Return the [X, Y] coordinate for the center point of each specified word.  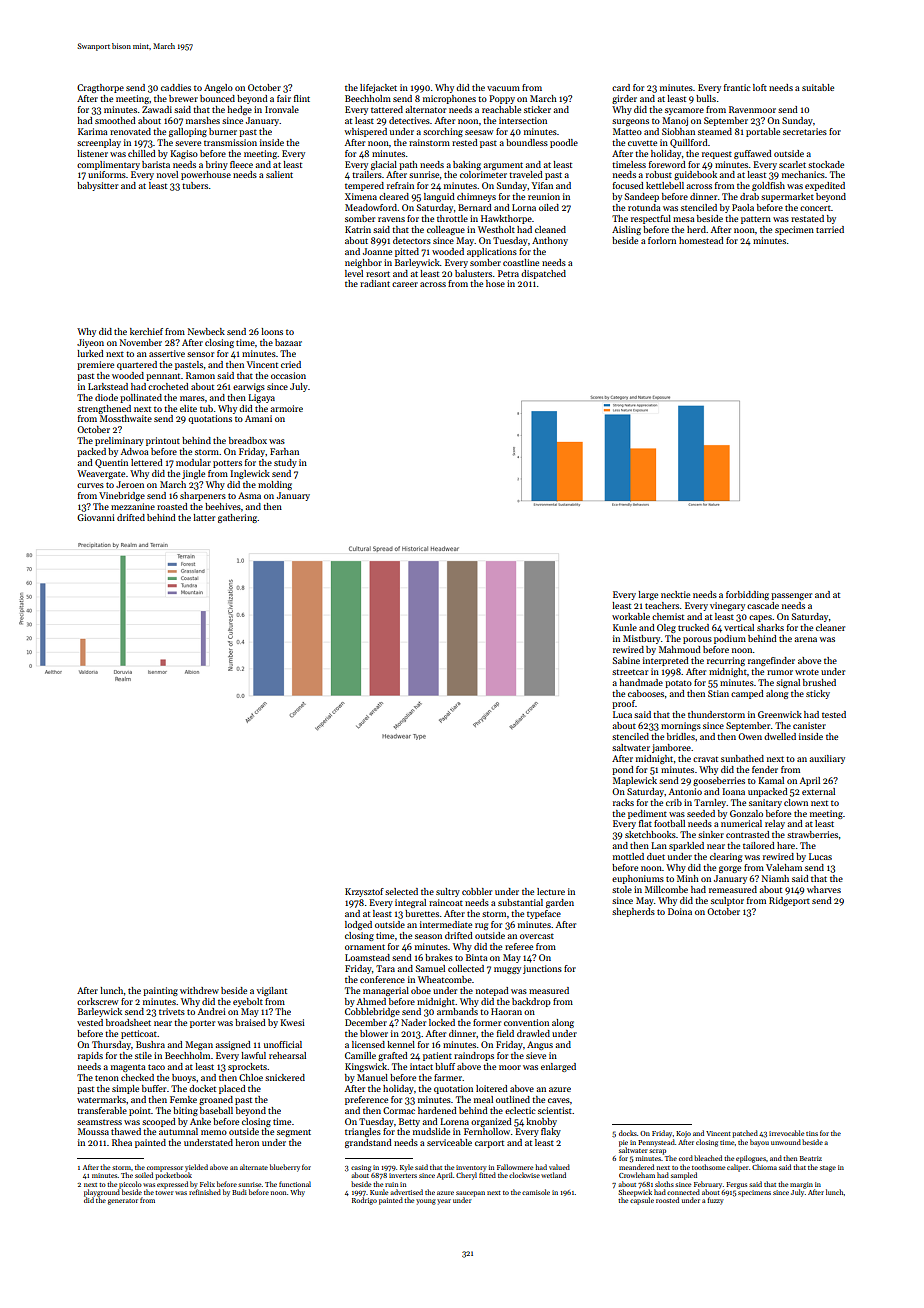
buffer [154, 1088]
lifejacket [378, 88]
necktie [675, 594]
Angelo [218, 88]
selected [401, 891]
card [621, 87]
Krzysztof [364, 892]
